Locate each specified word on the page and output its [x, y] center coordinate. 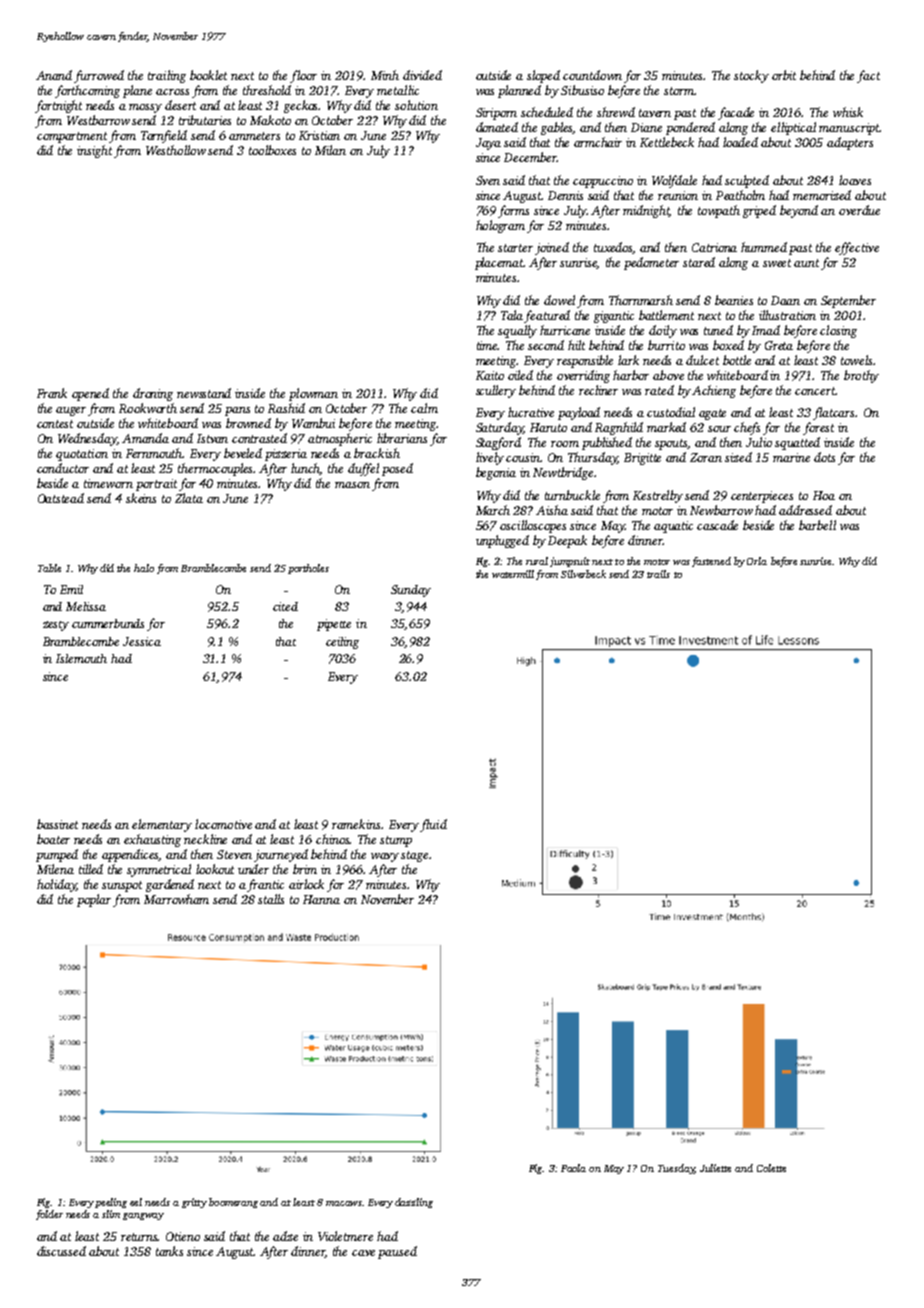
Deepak [567, 541]
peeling [111, 1203]
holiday [56, 885]
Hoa [824, 495]
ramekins [356, 824]
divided [422, 75]
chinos [333, 839]
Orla [757, 561]
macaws [344, 1203]
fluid [433, 825]
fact [868, 76]
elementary [162, 825]
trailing [167, 76]
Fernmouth [154, 453]
